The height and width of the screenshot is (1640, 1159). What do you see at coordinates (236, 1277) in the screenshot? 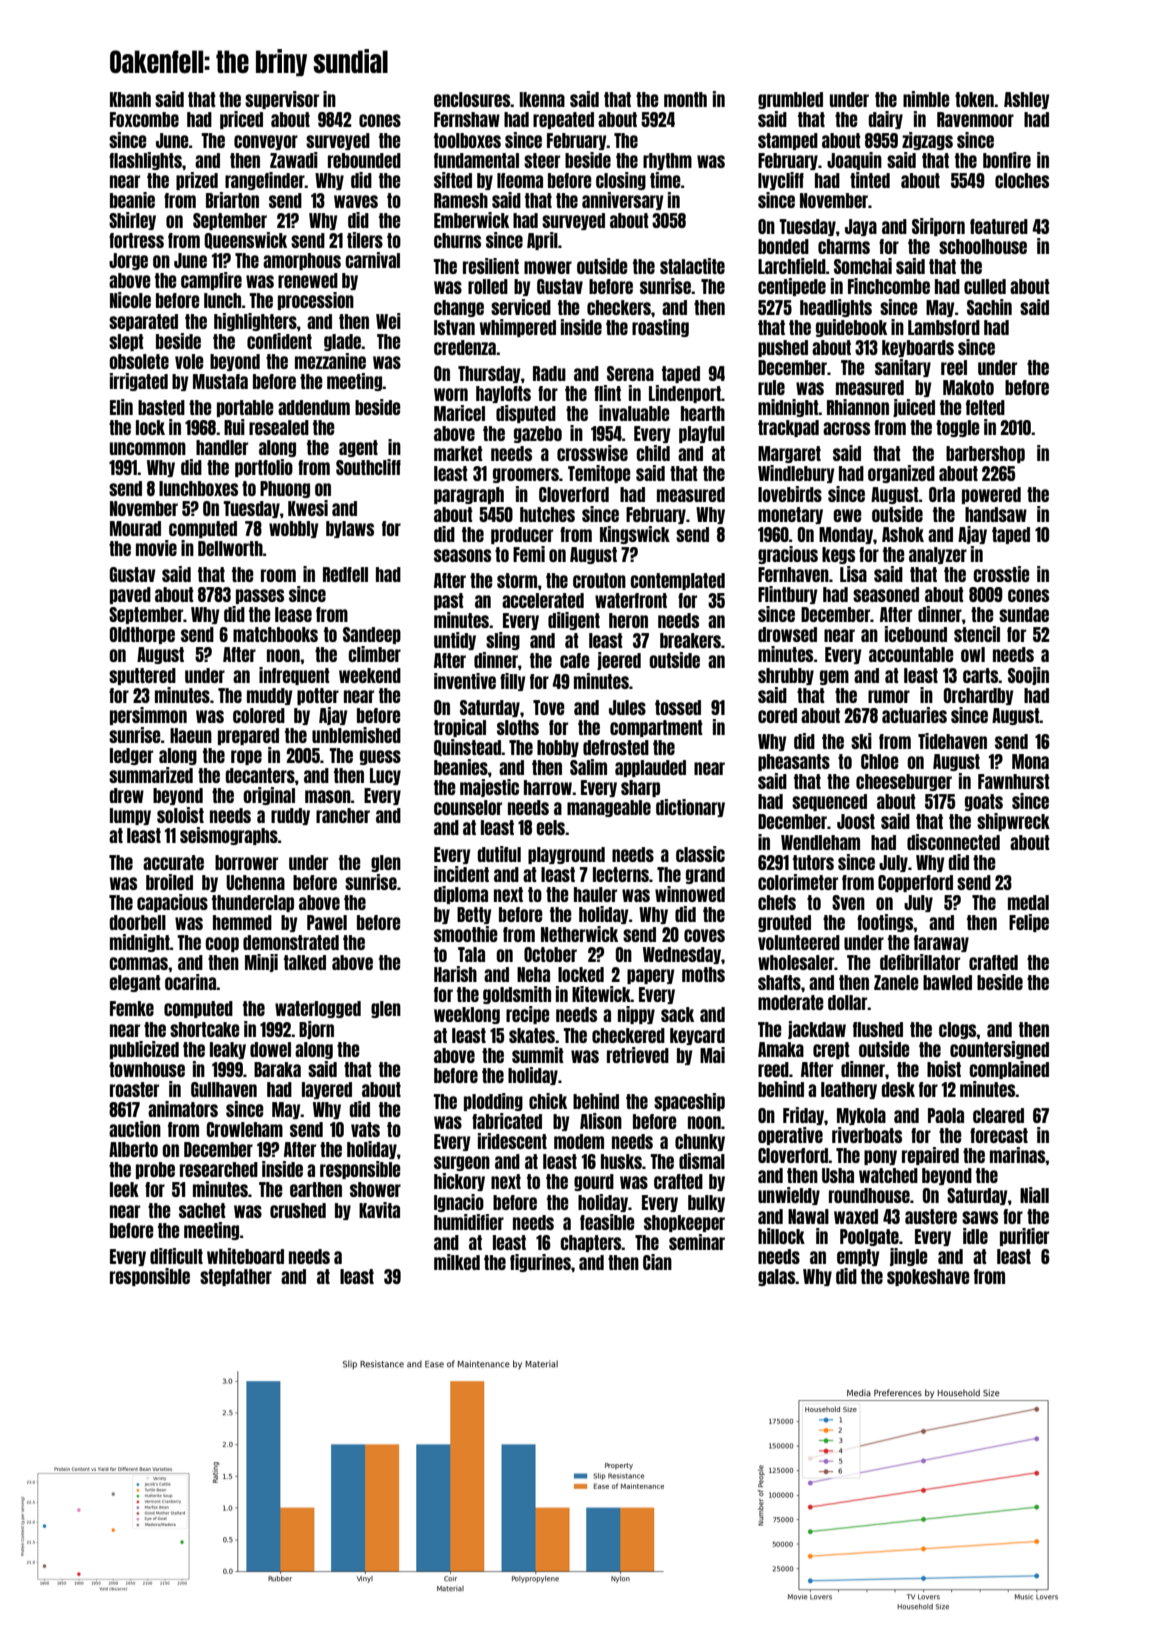
I see `stepfather` at bounding box center [236, 1277].
